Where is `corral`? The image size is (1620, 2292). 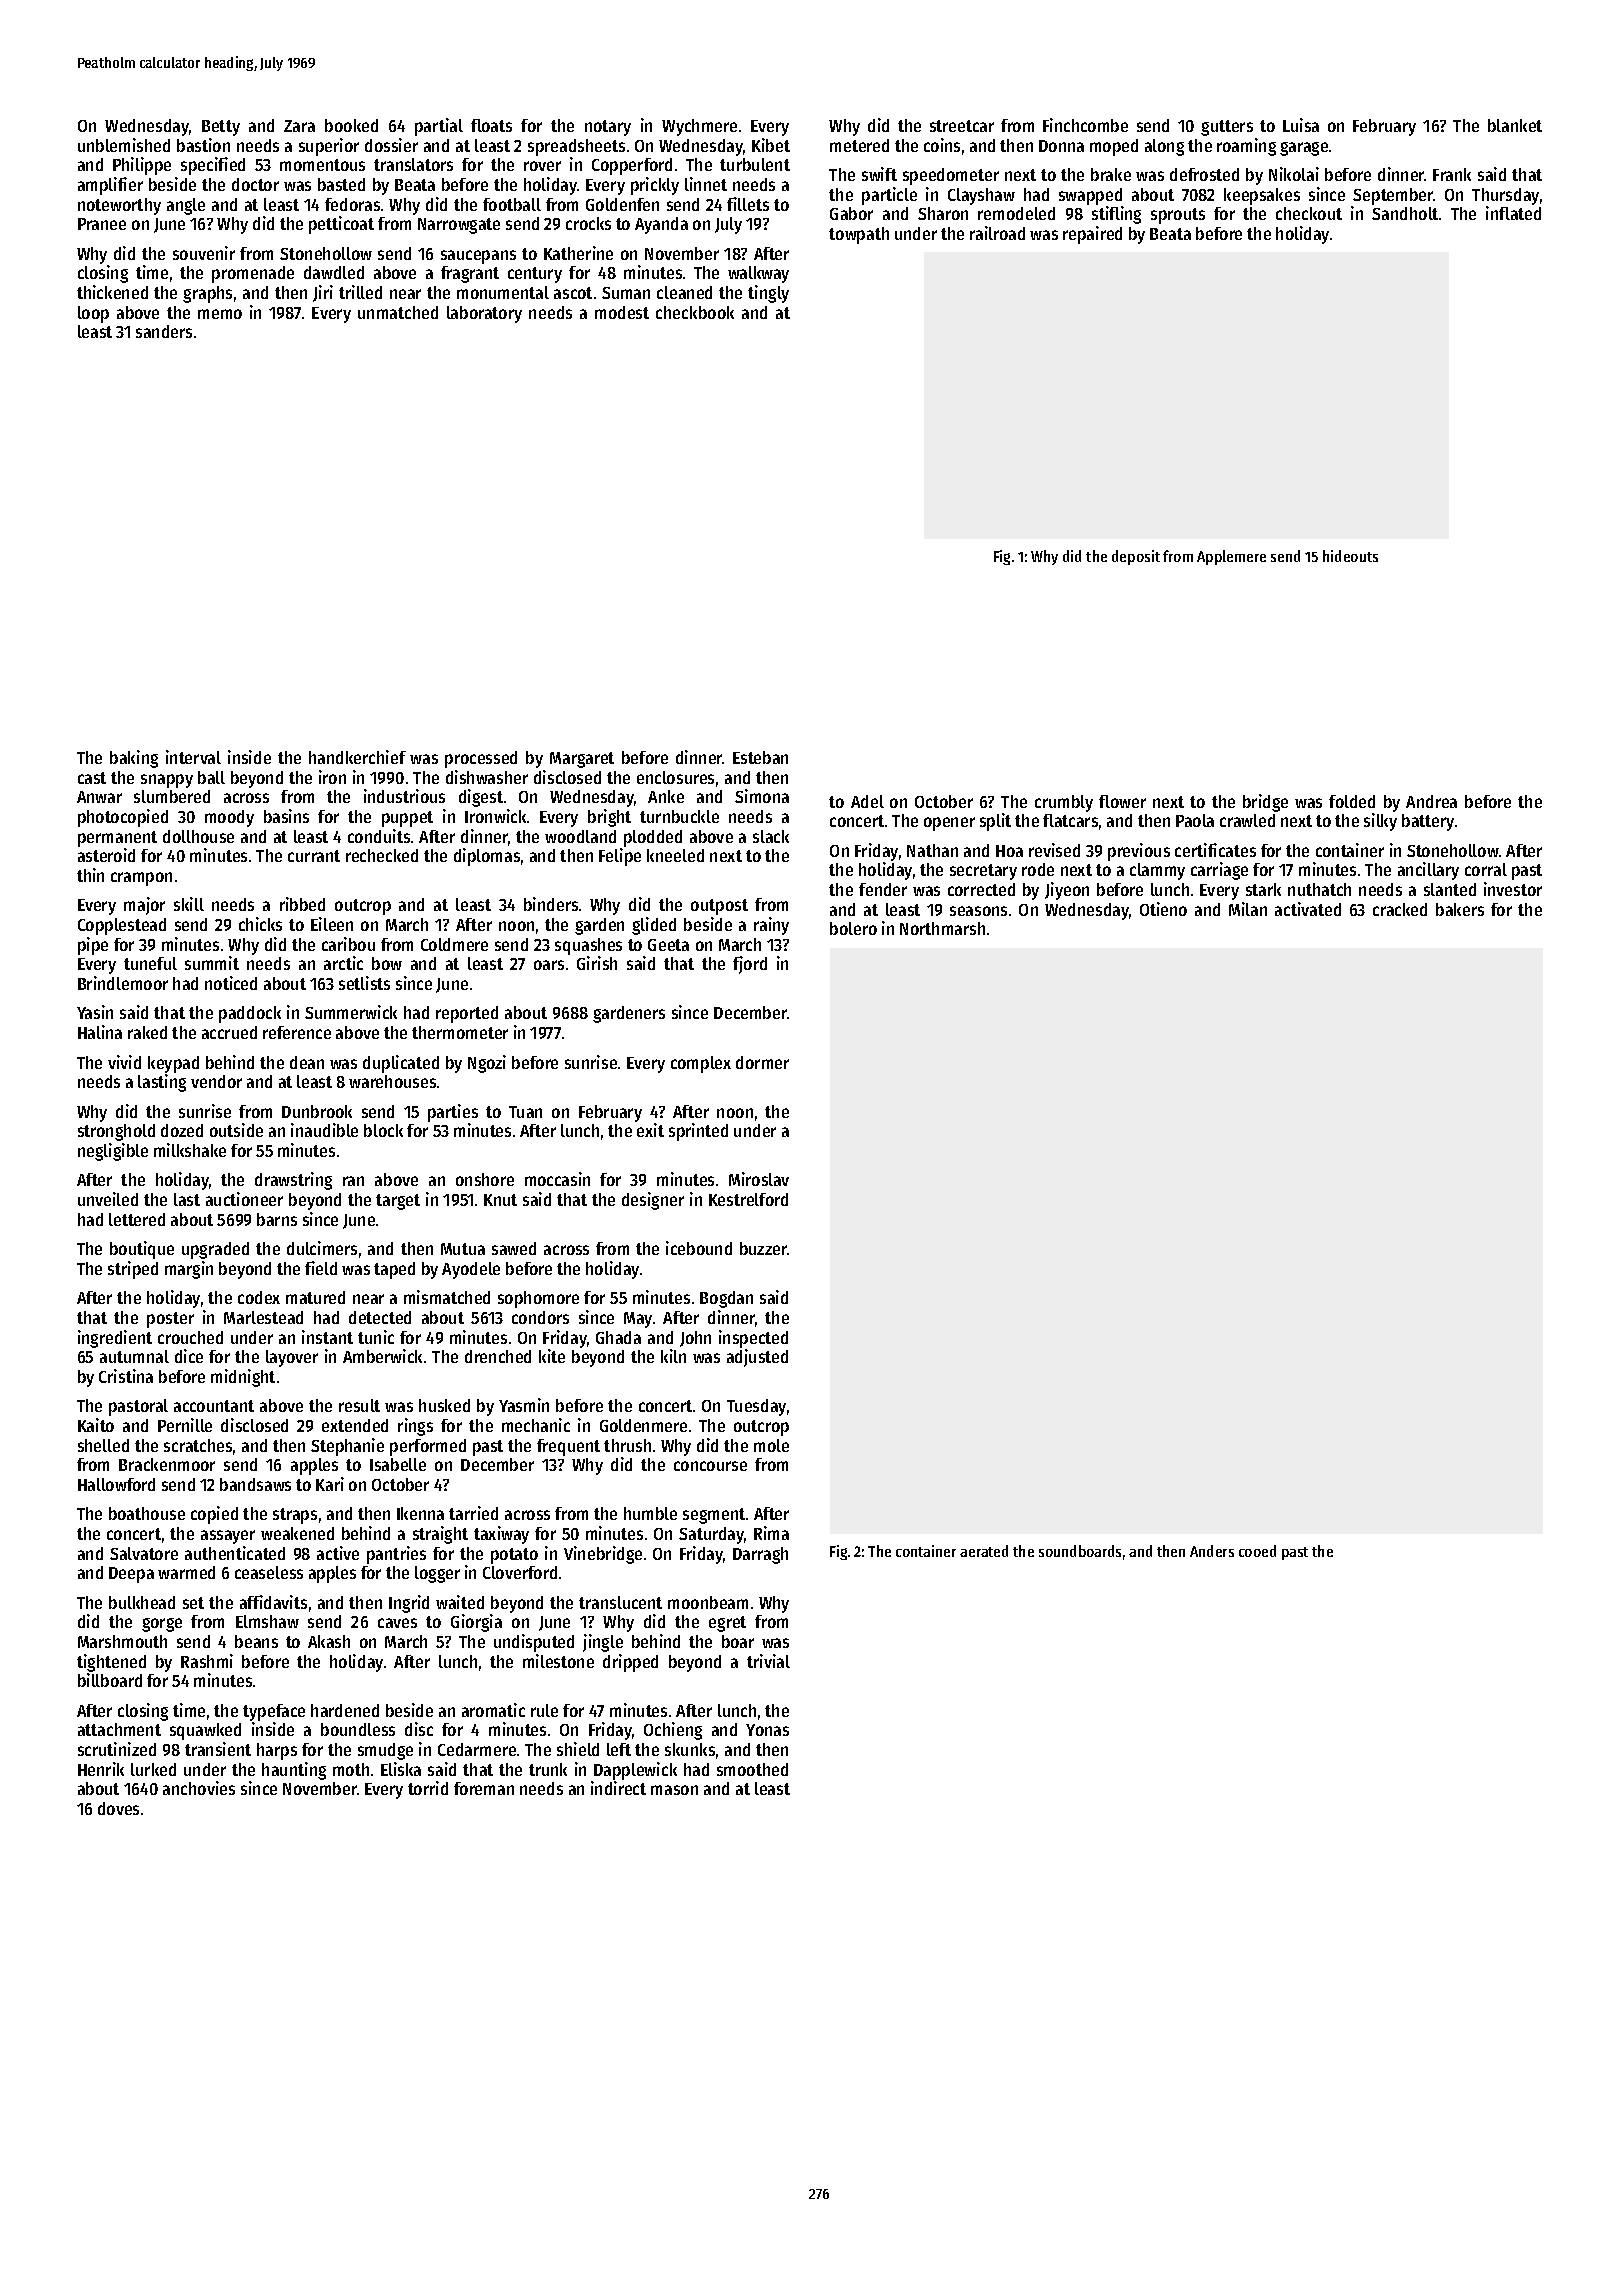
corral is located at coordinates (1486, 869).
